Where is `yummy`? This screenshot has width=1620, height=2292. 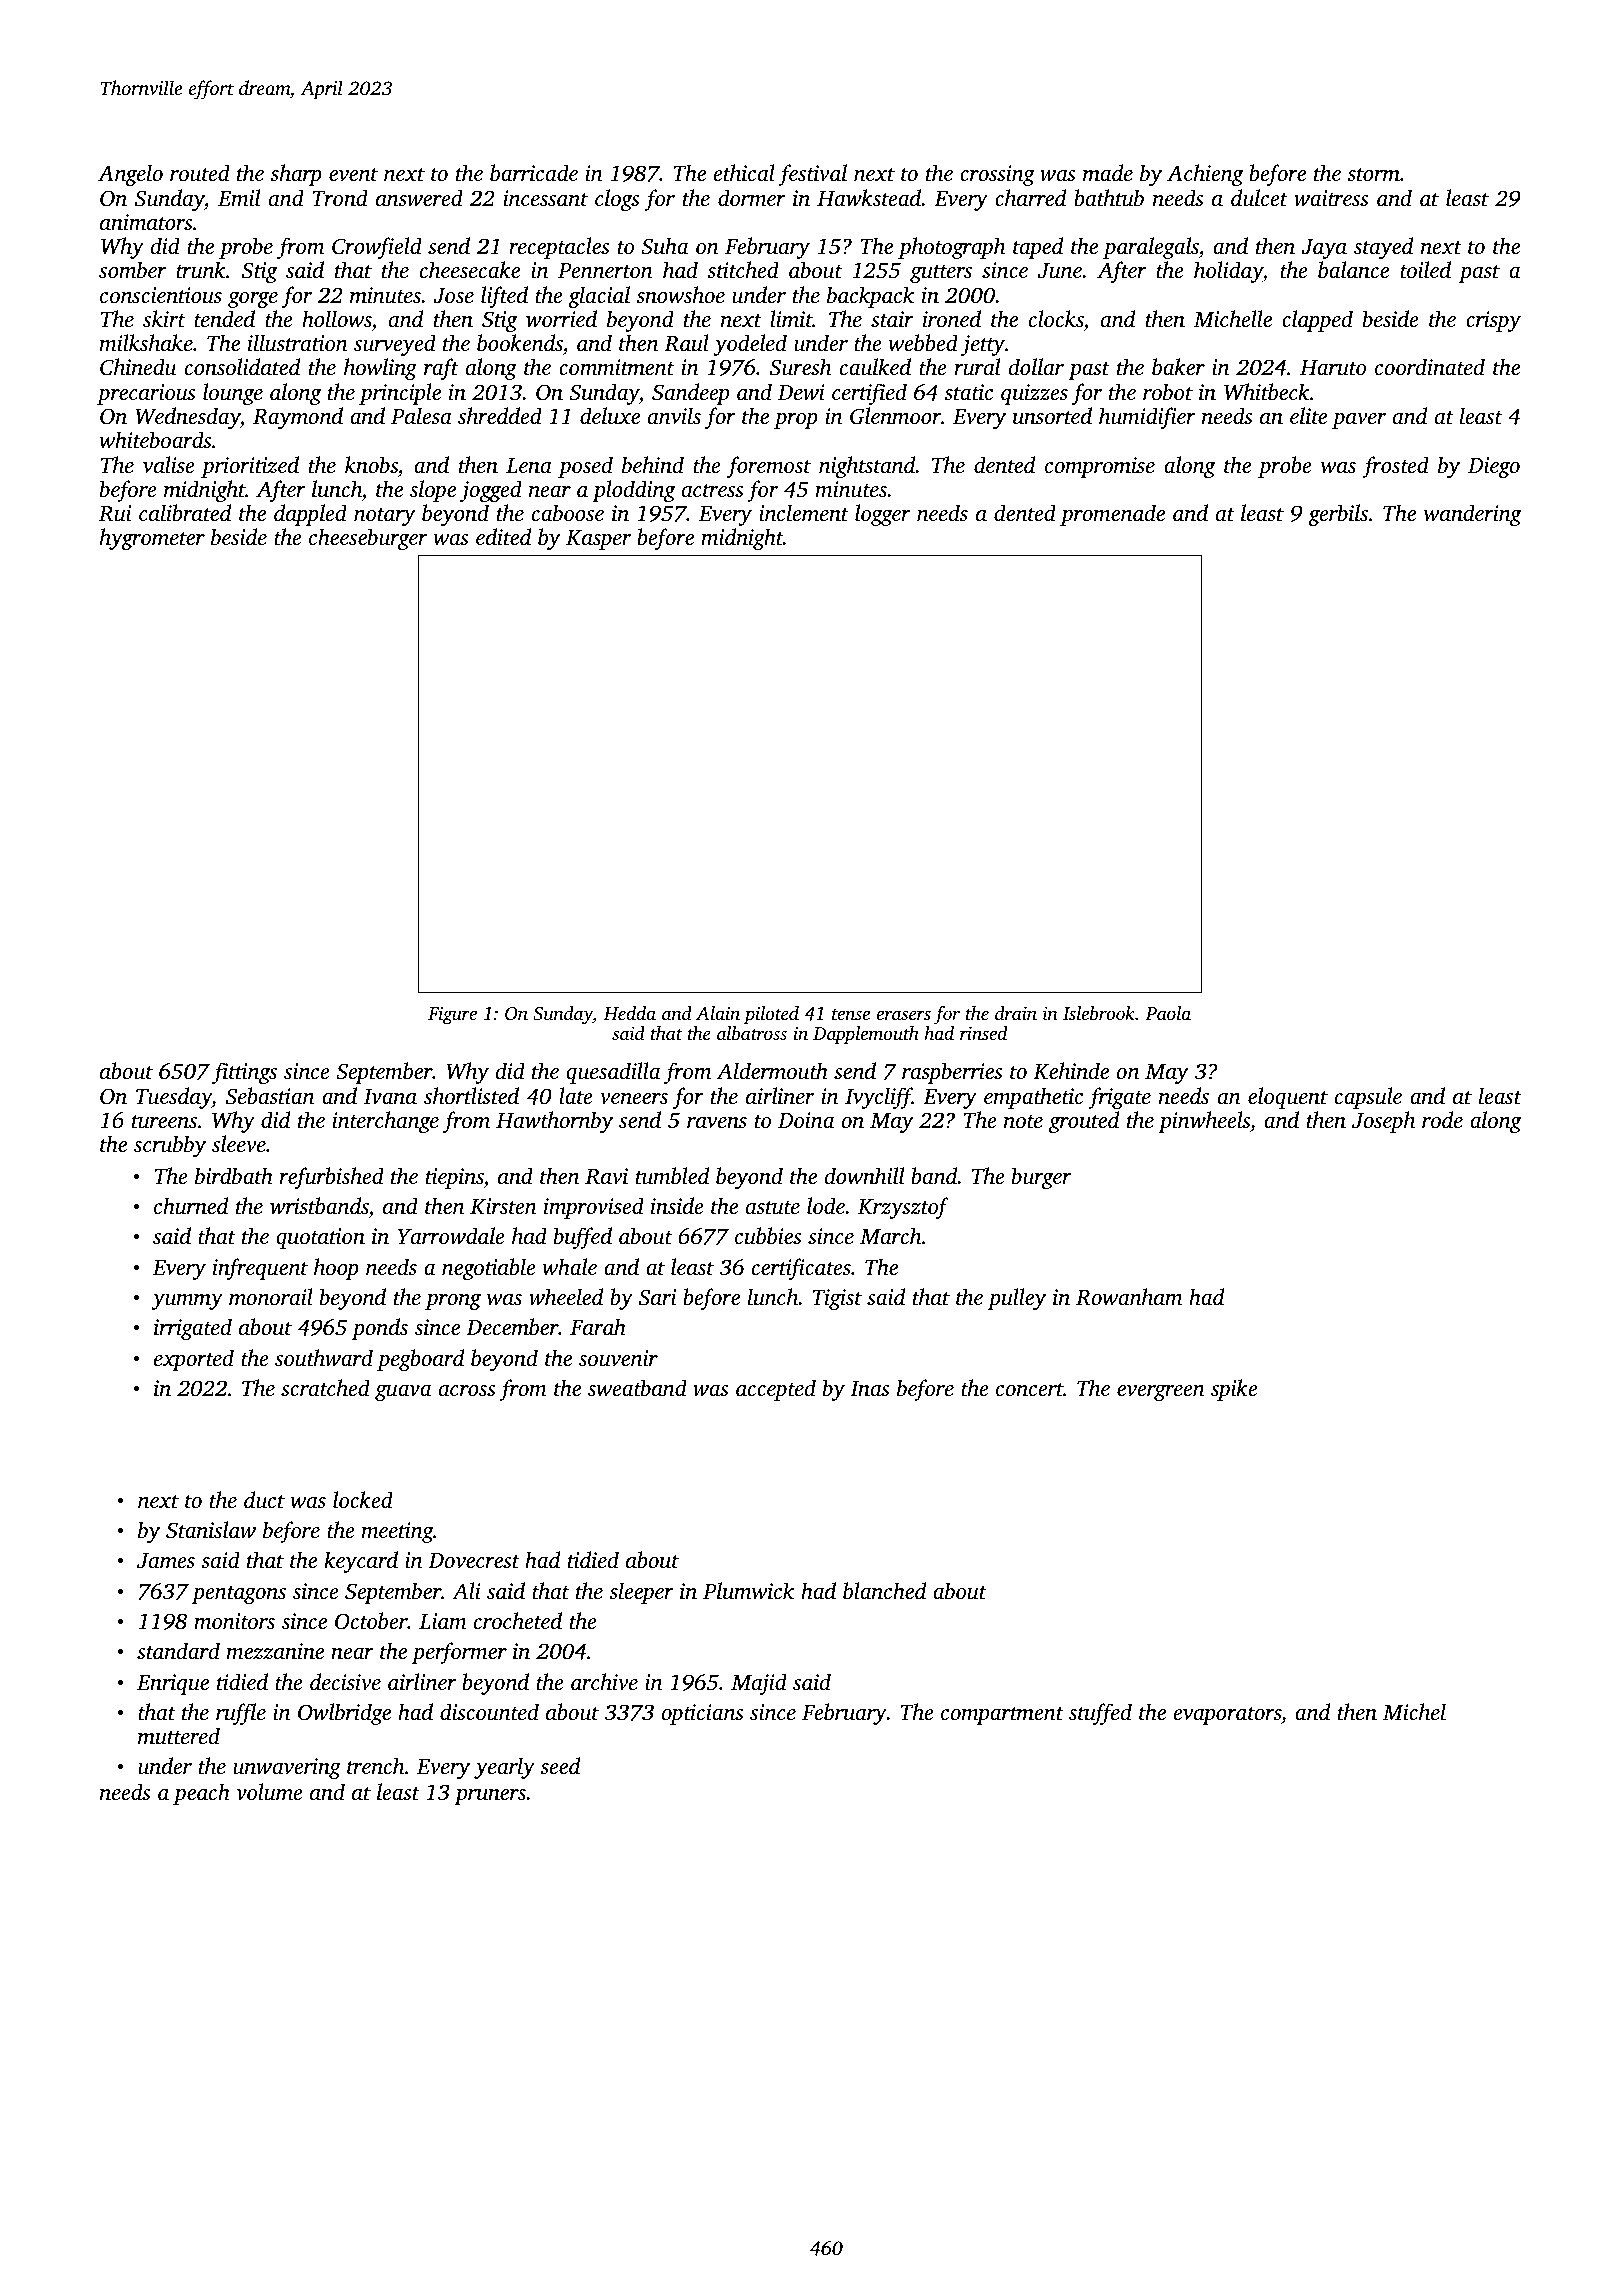
yummy is located at coordinates (187, 1302).
